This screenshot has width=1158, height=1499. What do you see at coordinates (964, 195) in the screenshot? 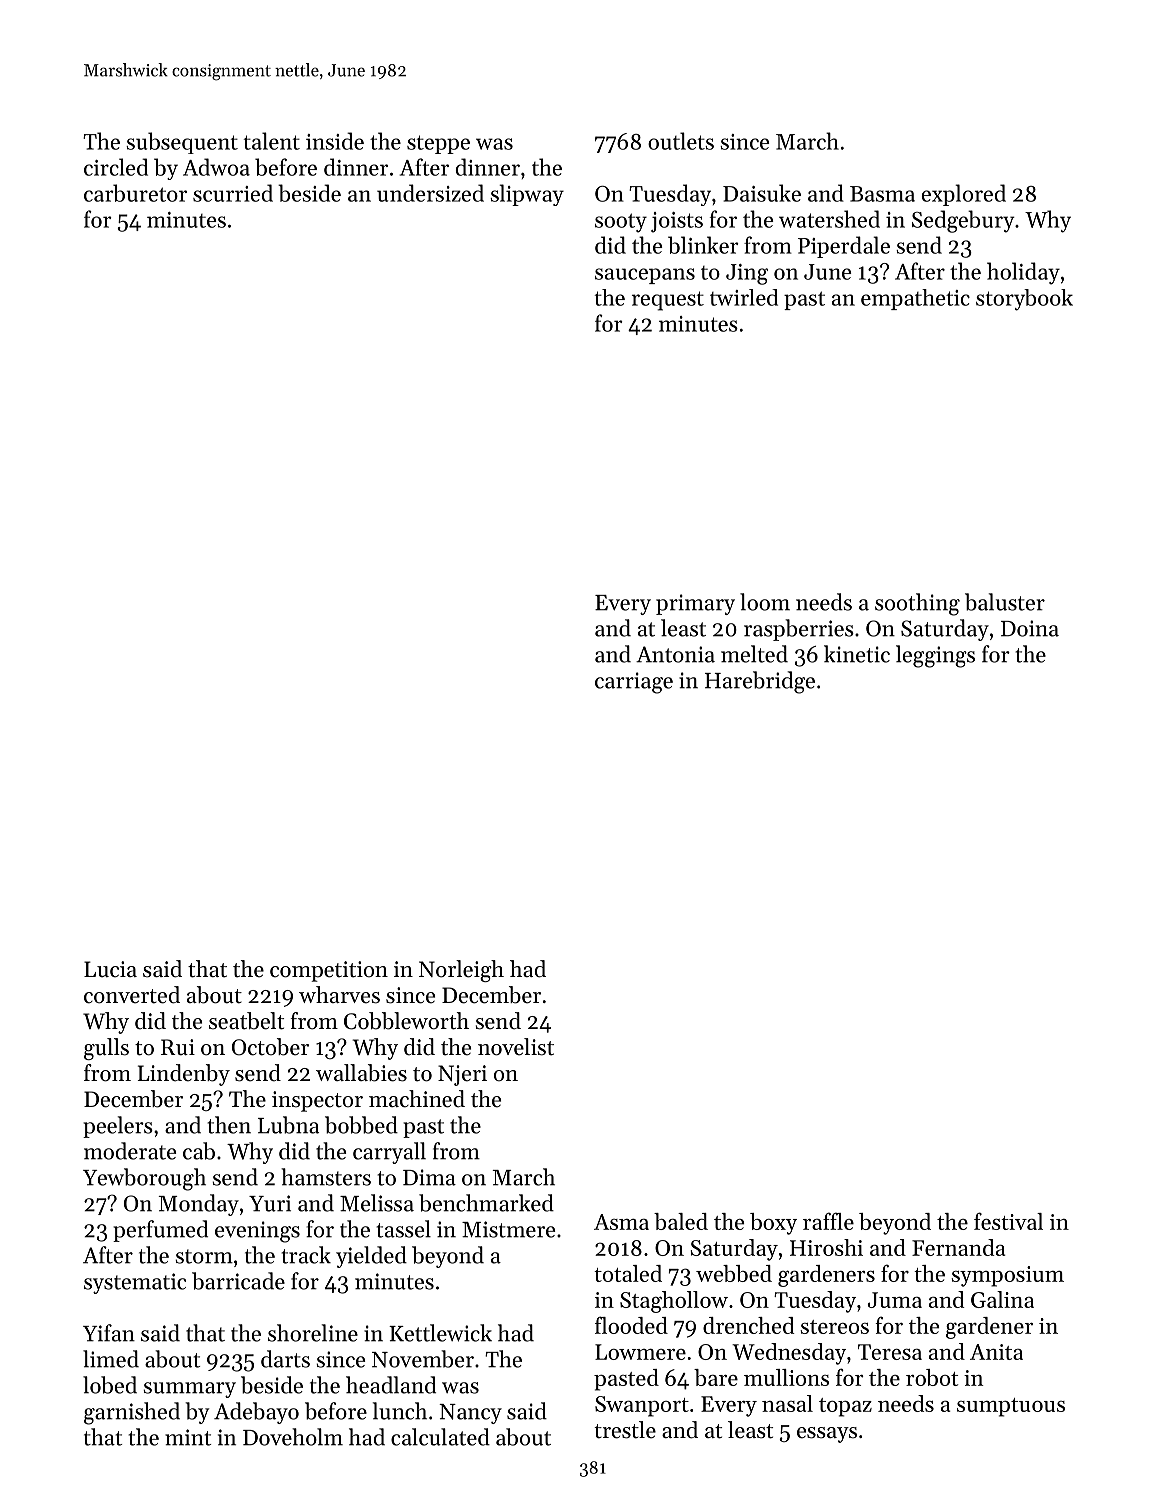
I see `explored` at bounding box center [964, 195].
